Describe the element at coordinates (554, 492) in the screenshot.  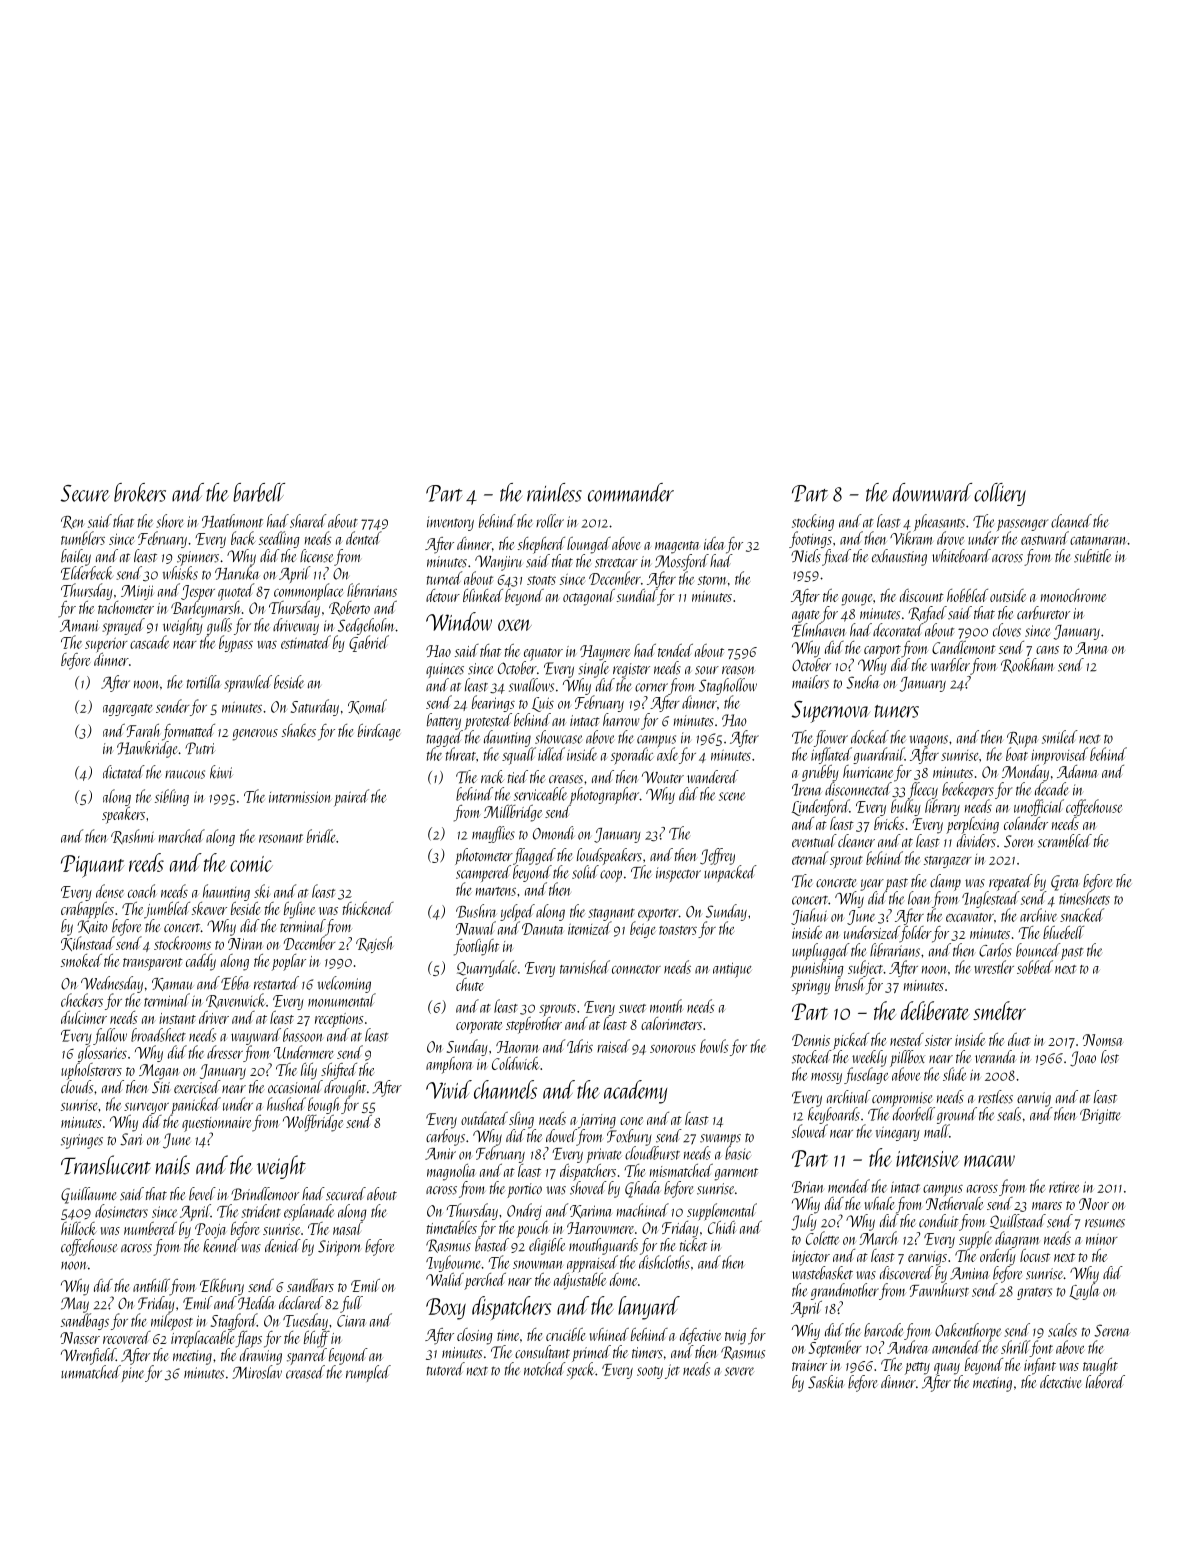
I see `rainless` at that location.
